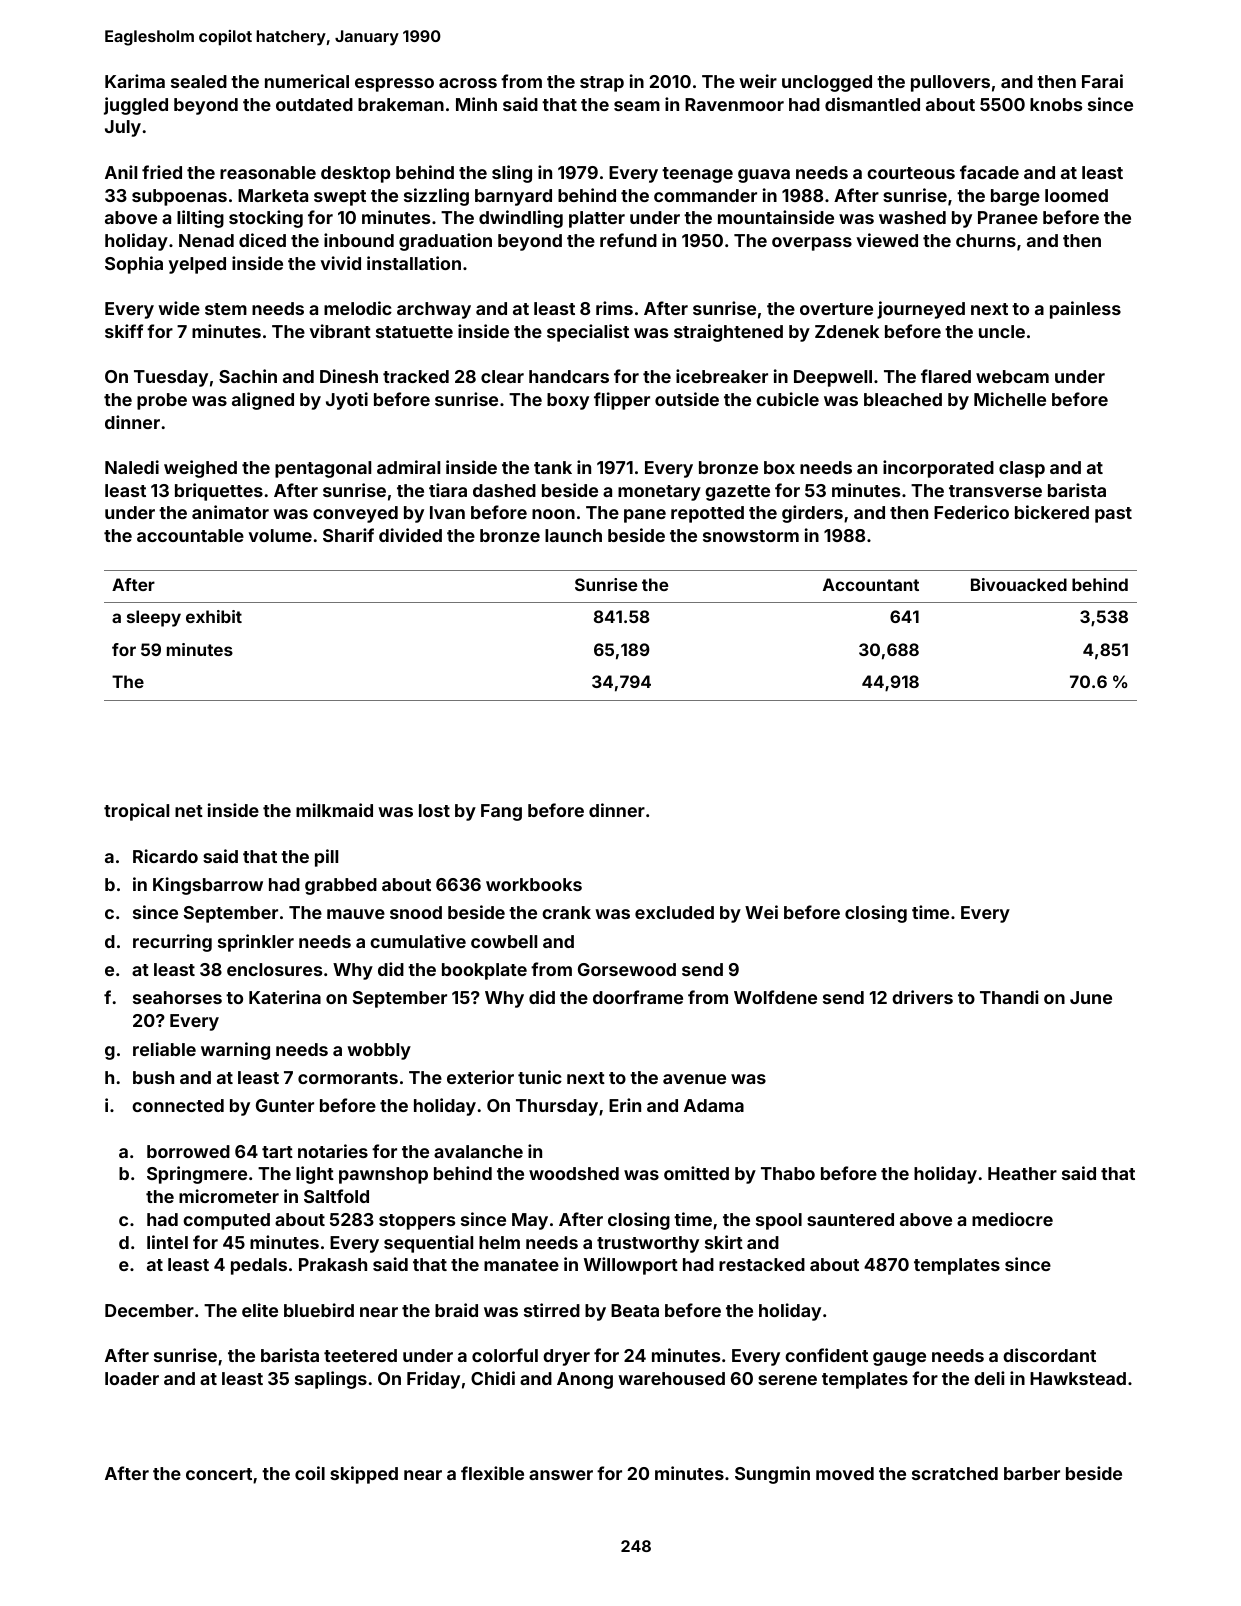  What do you see at coordinates (989, 1378) in the image?
I see `deli` at bounding box center [989, 1378].
